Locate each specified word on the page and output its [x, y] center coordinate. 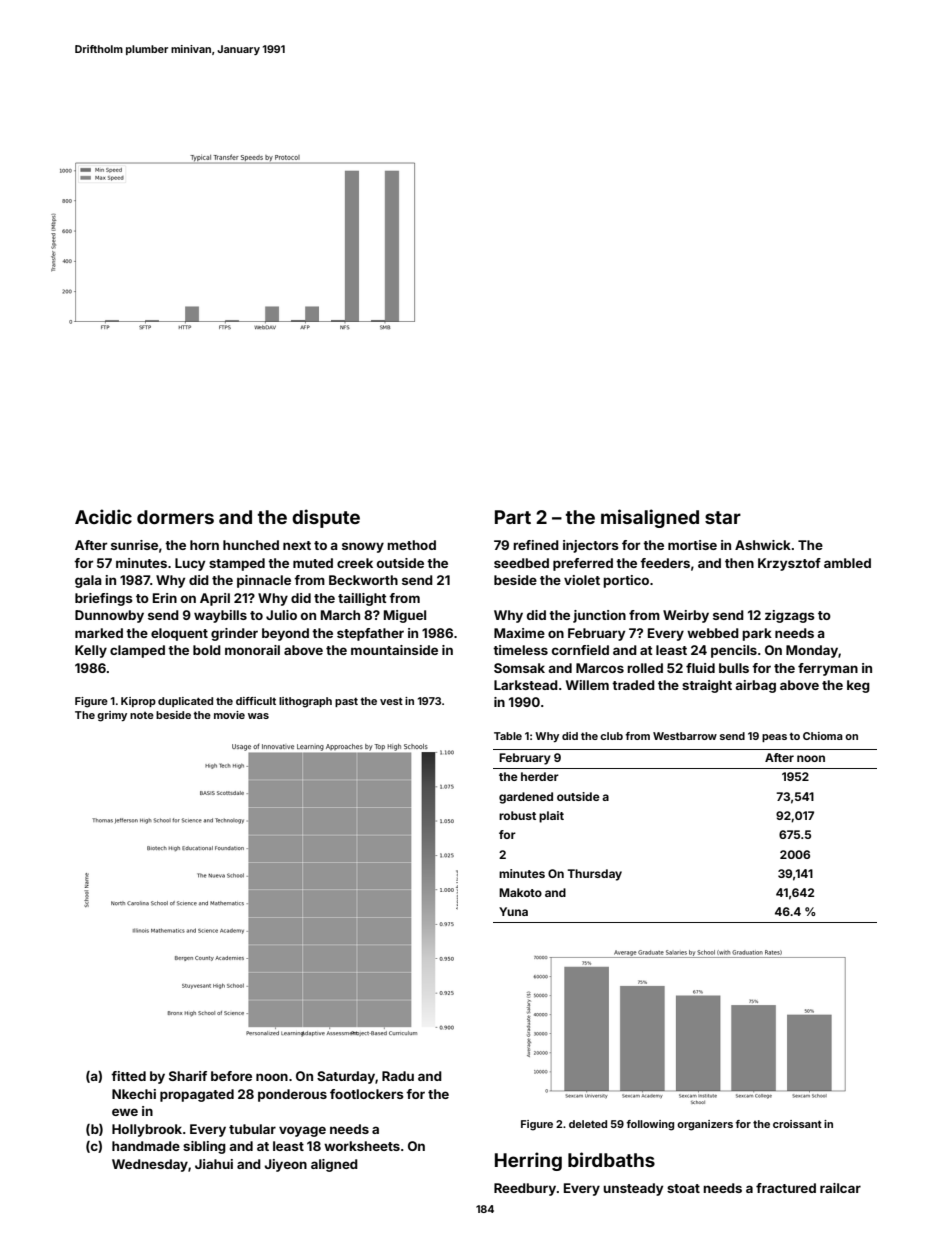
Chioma [823, 736]
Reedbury [525, 1189]
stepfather [370, 634]
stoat [683, 1188]
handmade [146, 1146]
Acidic [103, 516]
